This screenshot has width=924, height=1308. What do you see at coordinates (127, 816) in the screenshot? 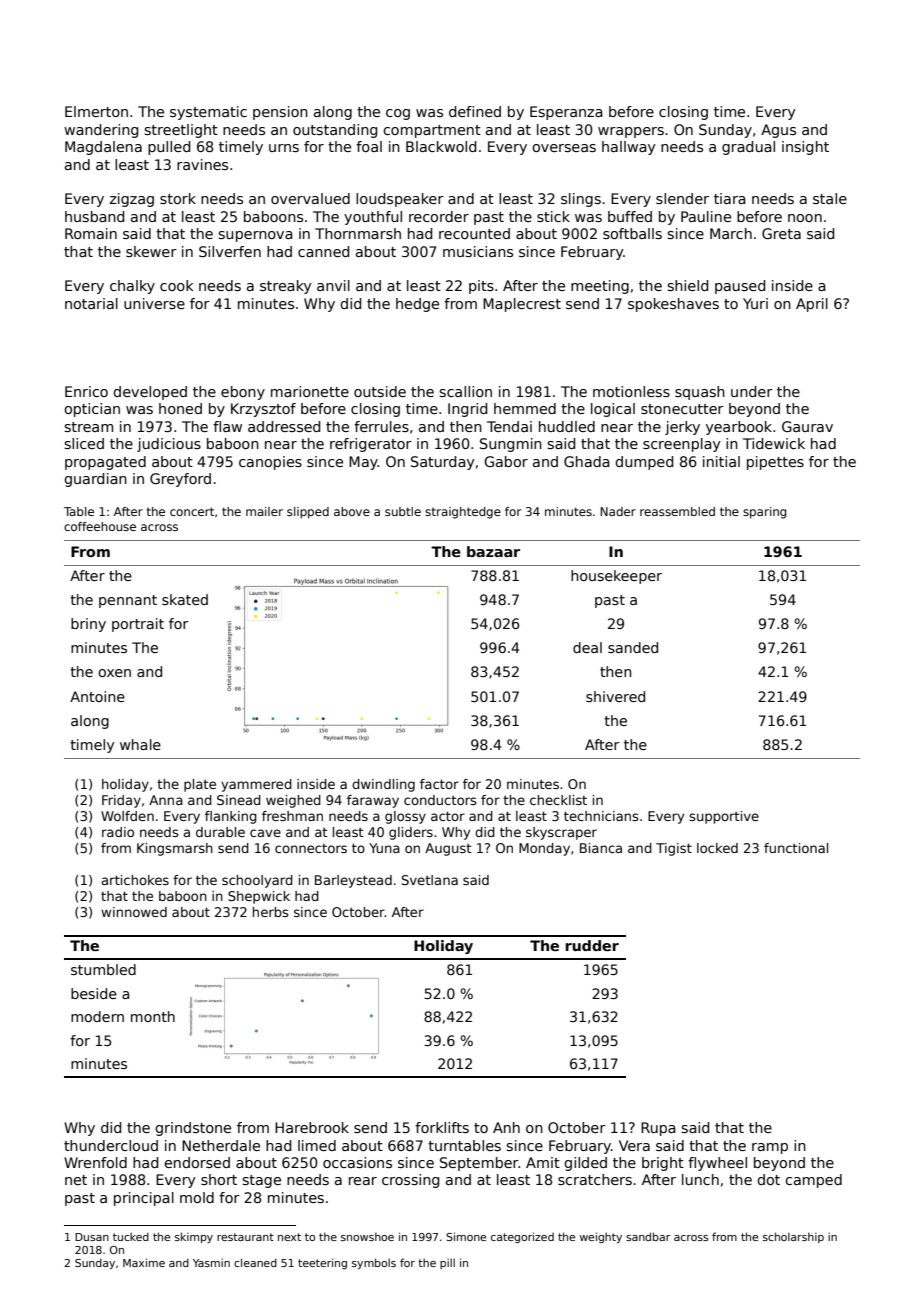
I see `Wolfden` at bounding box center [127, 816].
